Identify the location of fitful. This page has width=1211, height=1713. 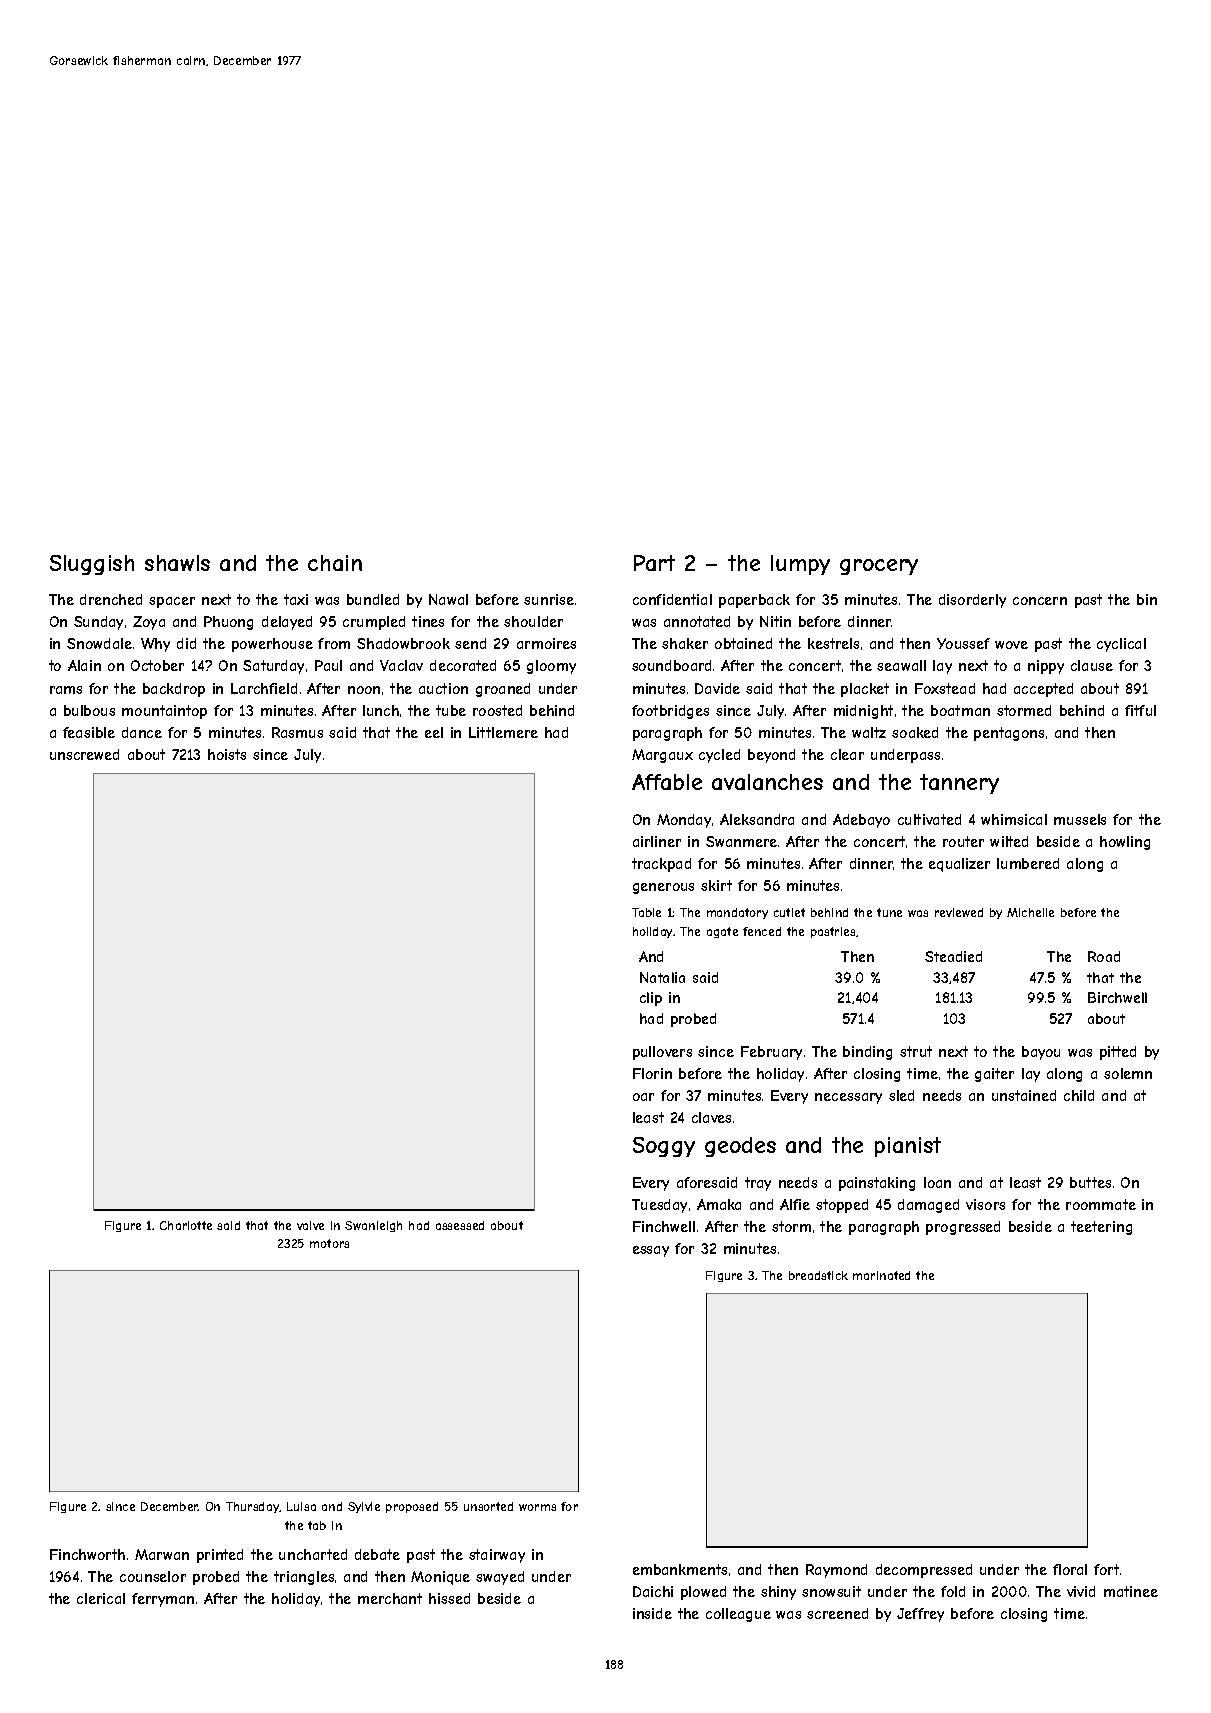
(1140, 710).
